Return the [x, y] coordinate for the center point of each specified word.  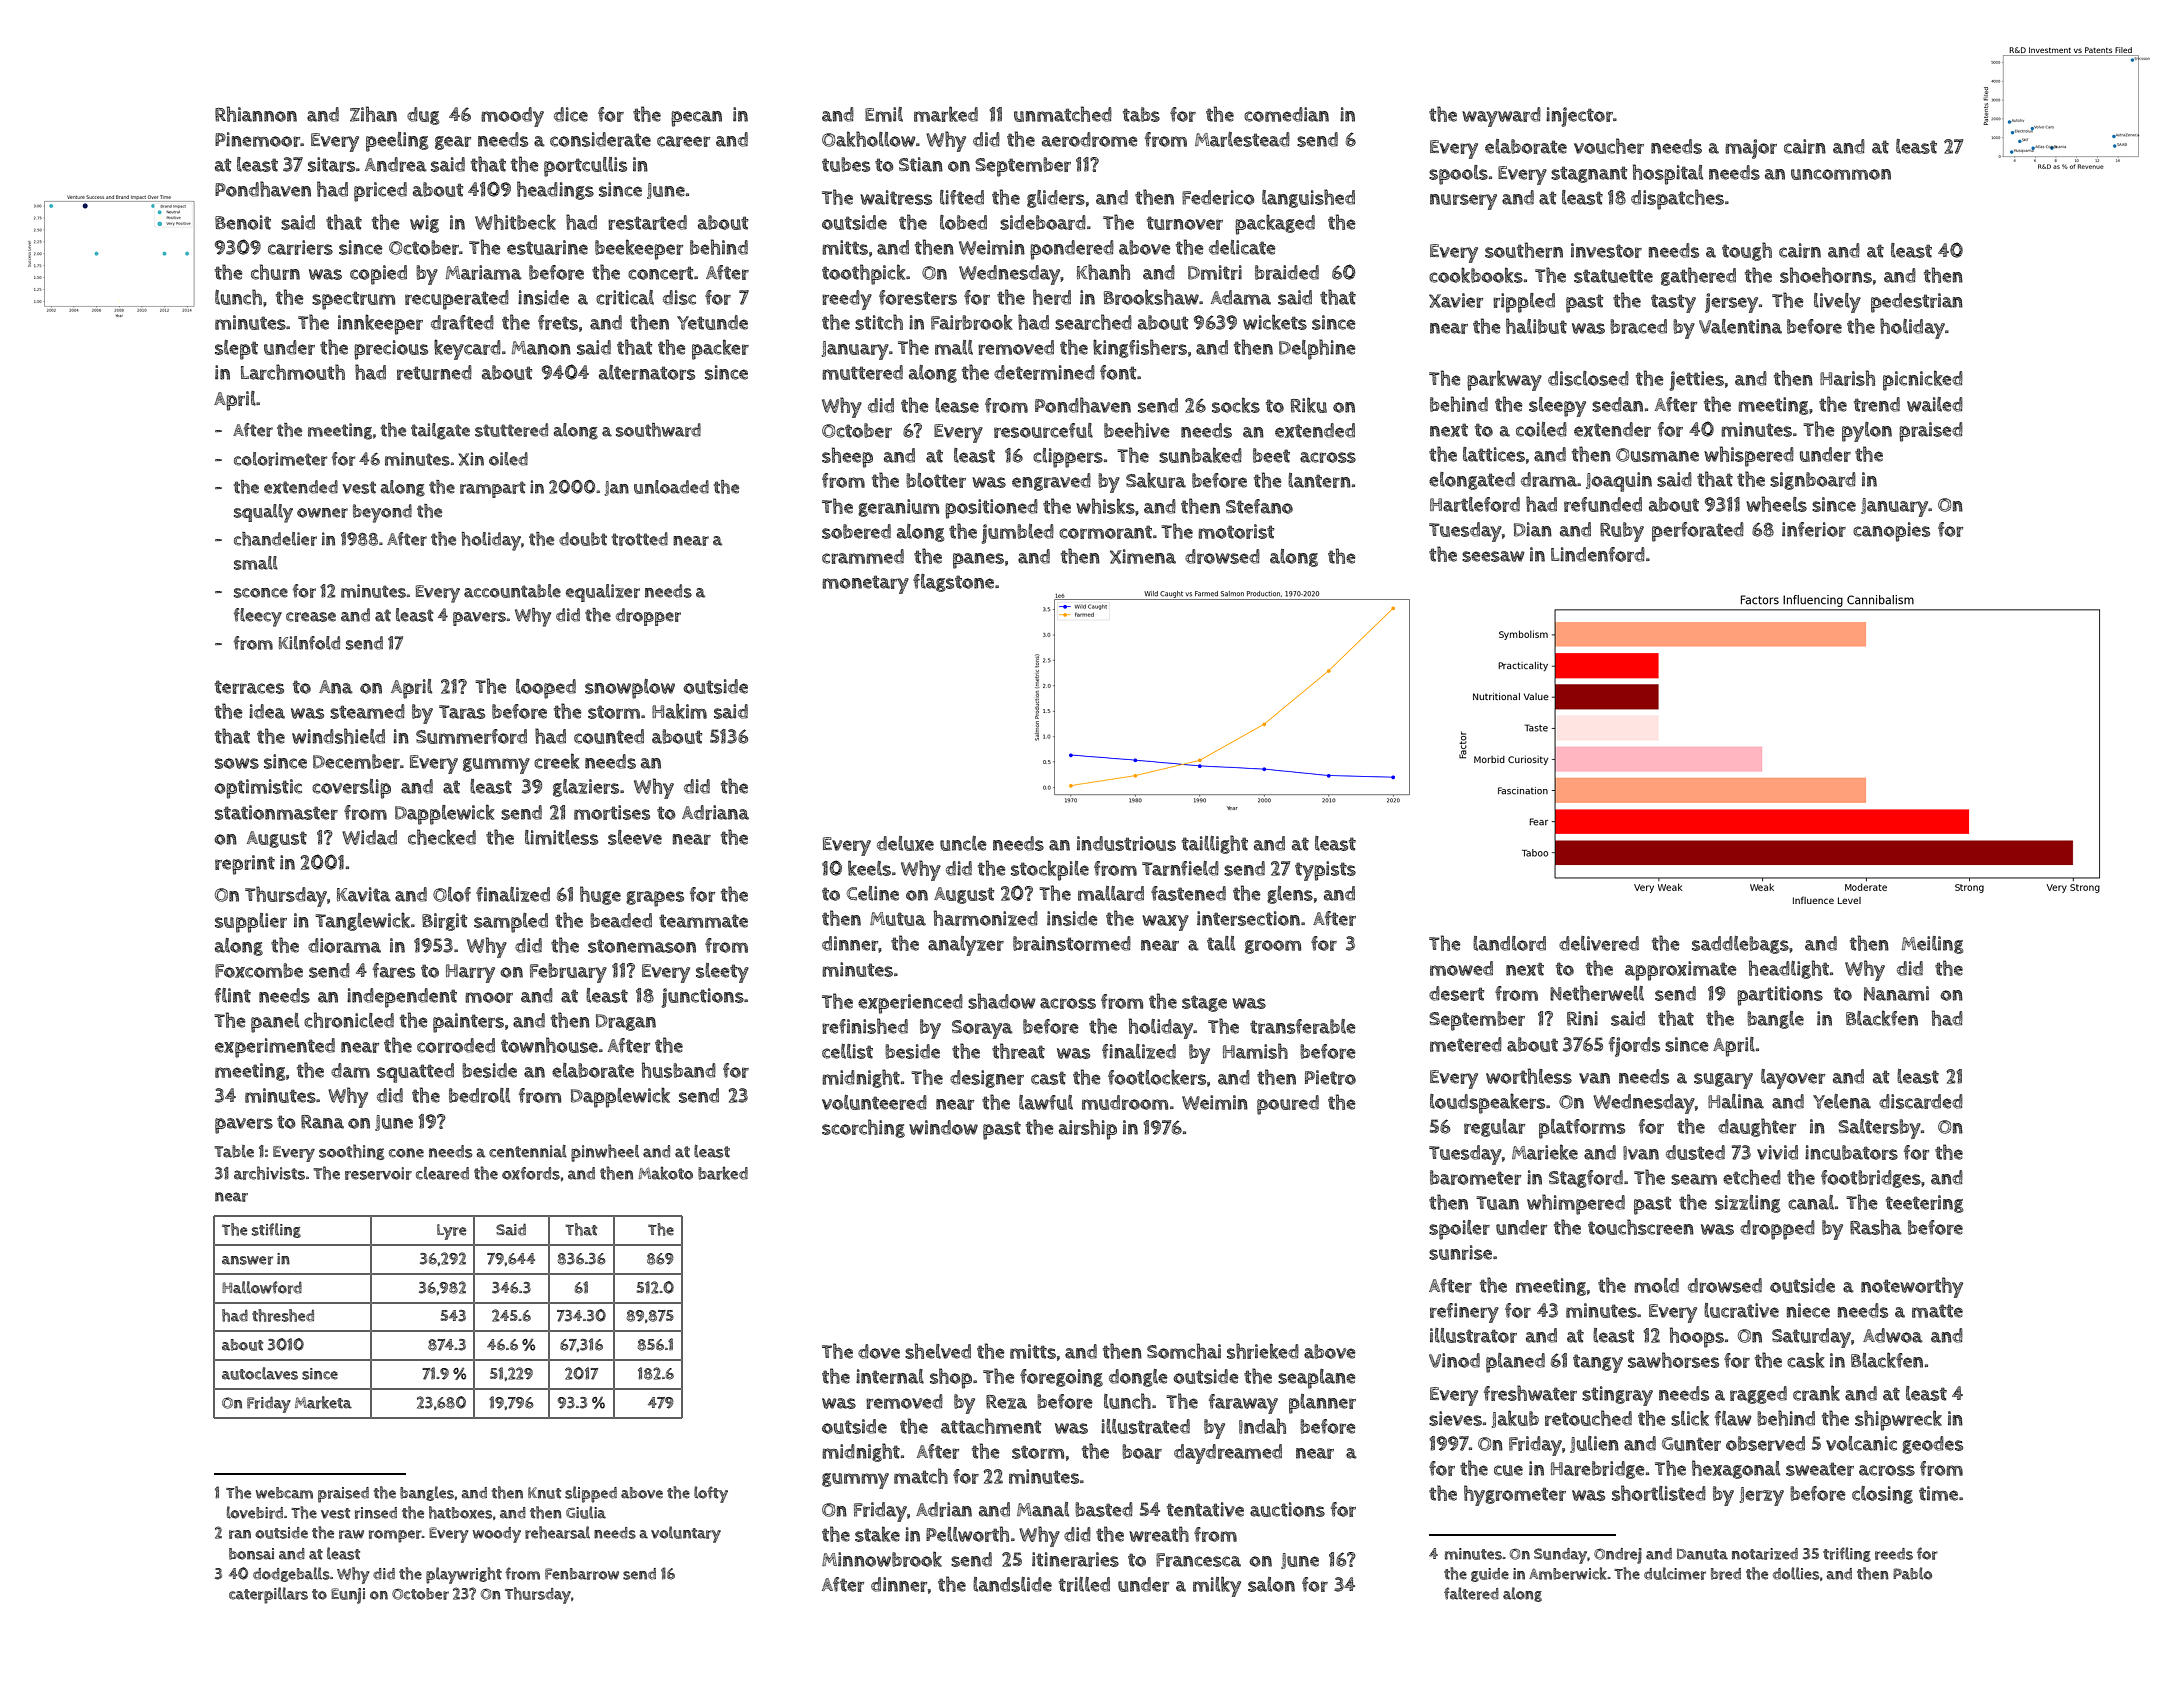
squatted [415, 1073]
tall [1221, 943]
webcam [284, 1493]
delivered [1599, 943]
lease [957, 405]
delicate [1242, 247]
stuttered [511, 430]
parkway [1504, 380]
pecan [696, 119]
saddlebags [1740, 945]
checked [442, 837]
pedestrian [1917, 303]
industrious [1126, 843]
